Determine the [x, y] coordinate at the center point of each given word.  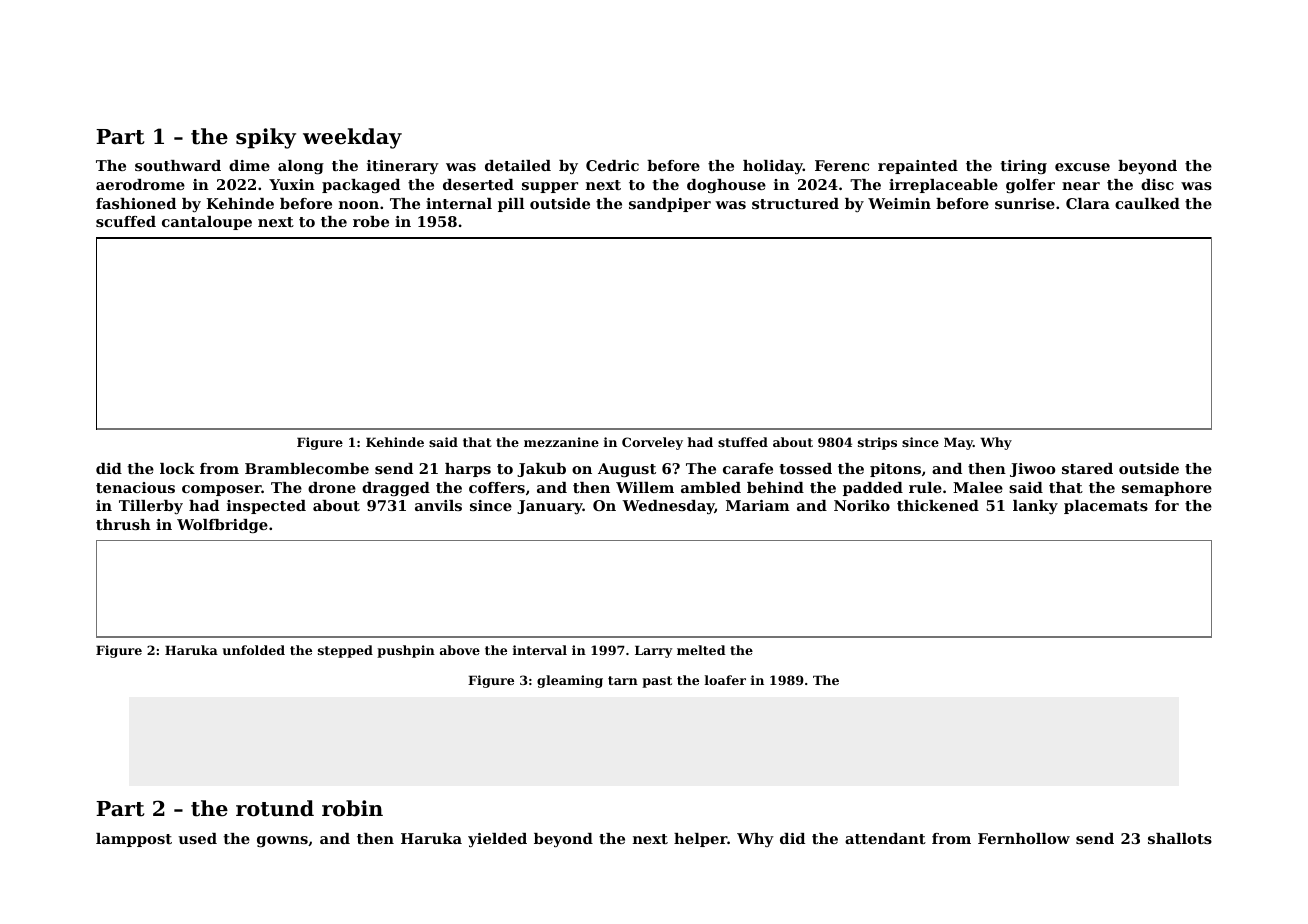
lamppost [134, 840]
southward [178, 165]
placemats [1106, 507]
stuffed [743, 442]
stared [1087, 468]
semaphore [1167, 489]
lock [177, 468]
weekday [352, 138]
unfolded [253, 650]
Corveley [652, 443]
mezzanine [561, 442]
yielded [497, 840]
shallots [1180, 838]
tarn [623, 680]
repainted [918, 167]
